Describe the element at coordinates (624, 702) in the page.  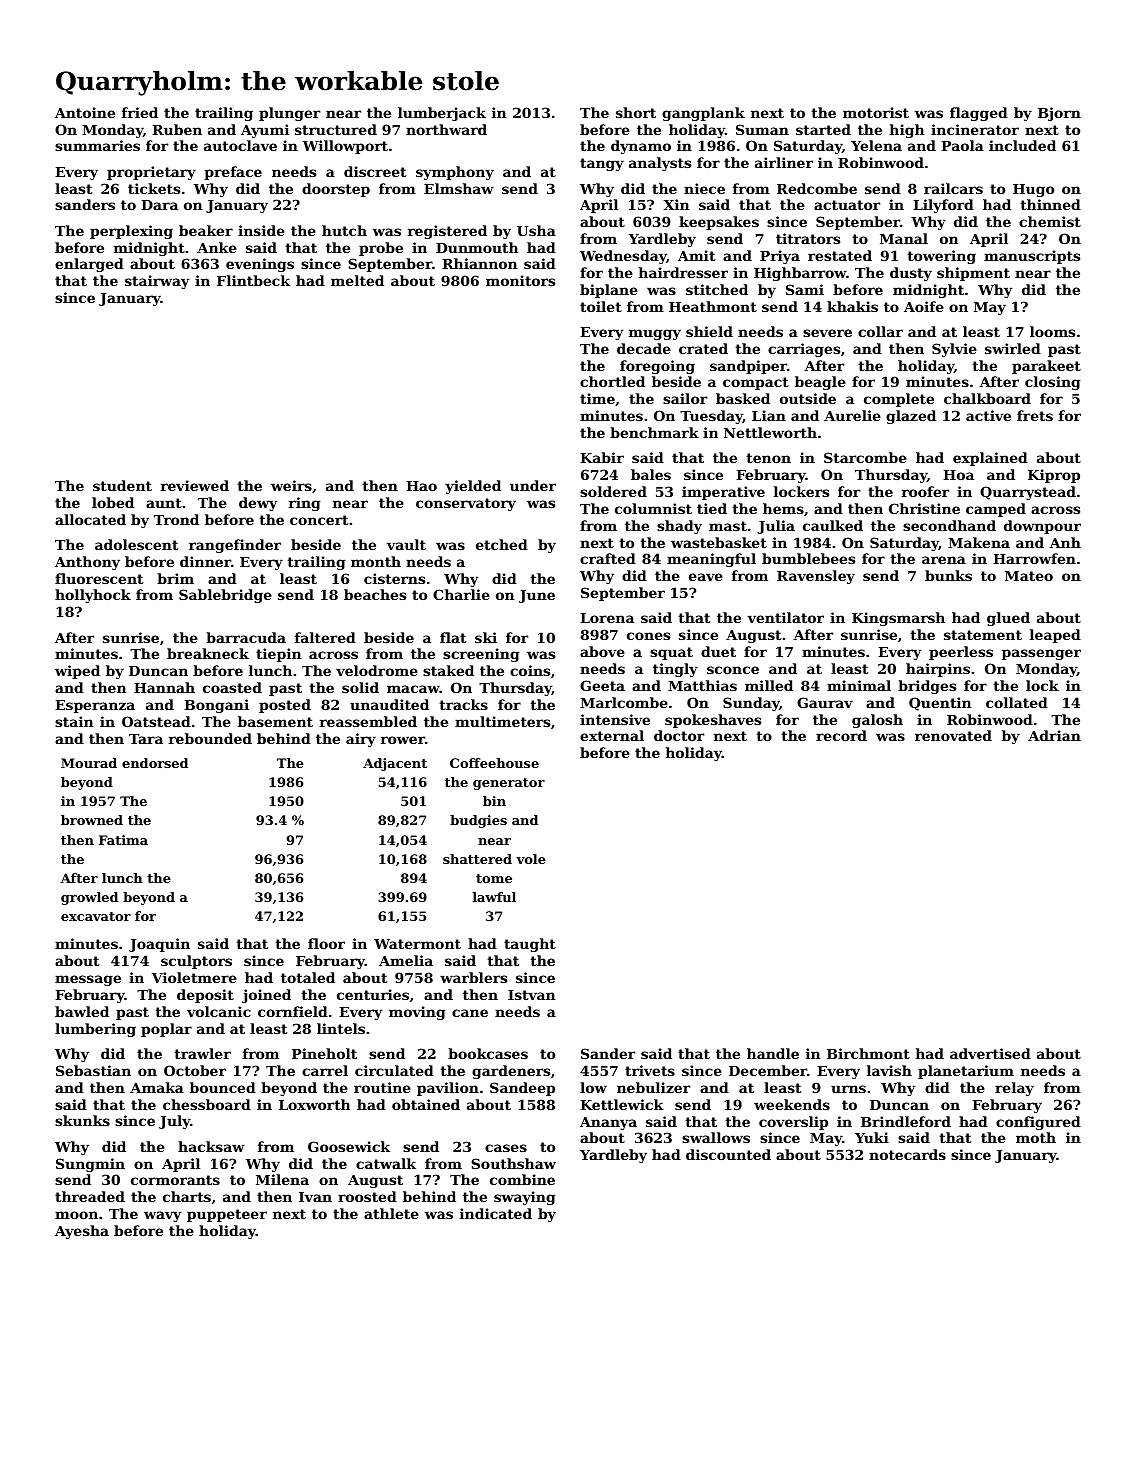
I see `Marlcombe` at that location.
